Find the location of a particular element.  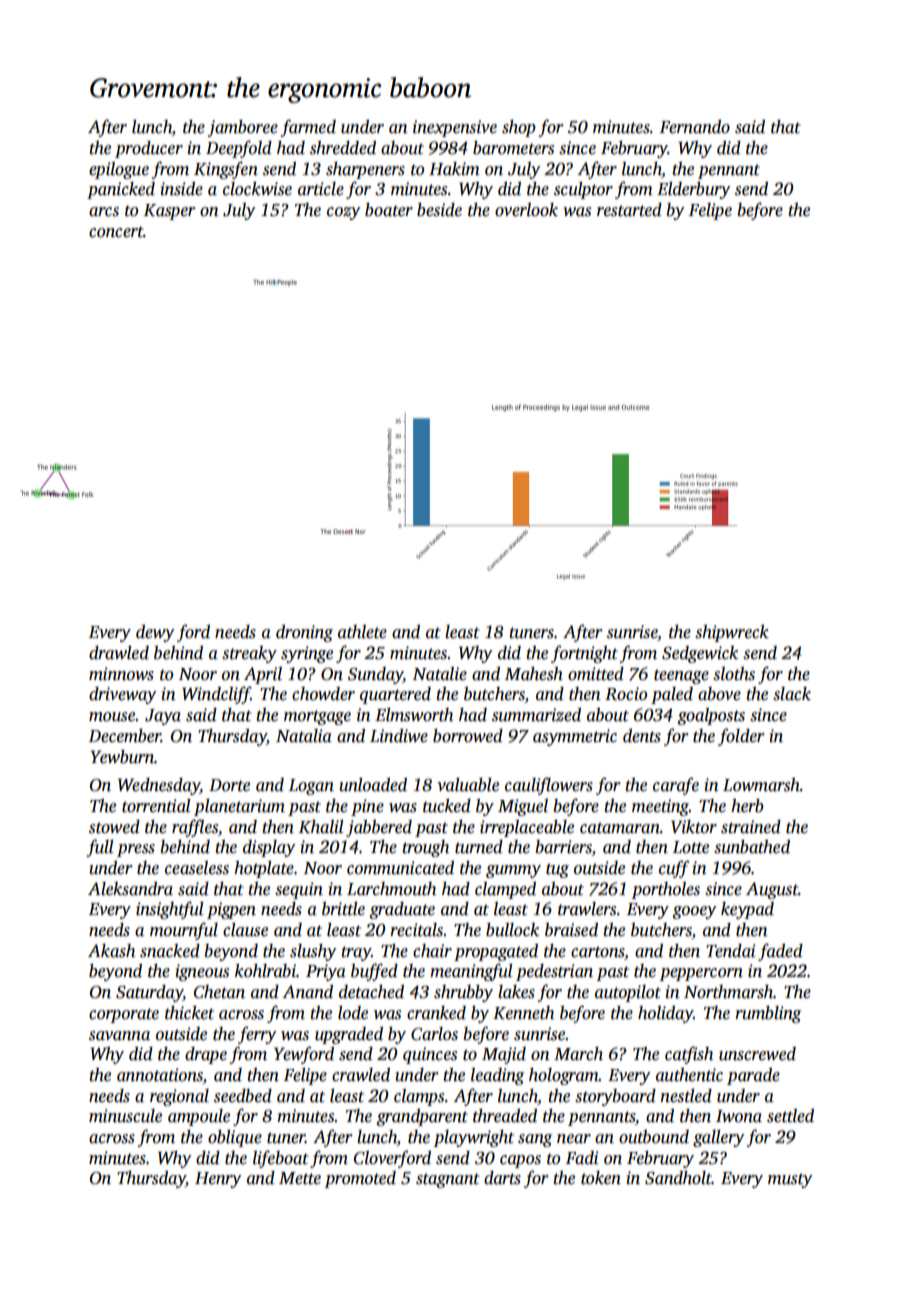

dewy is located at coordinates (155, 633).
